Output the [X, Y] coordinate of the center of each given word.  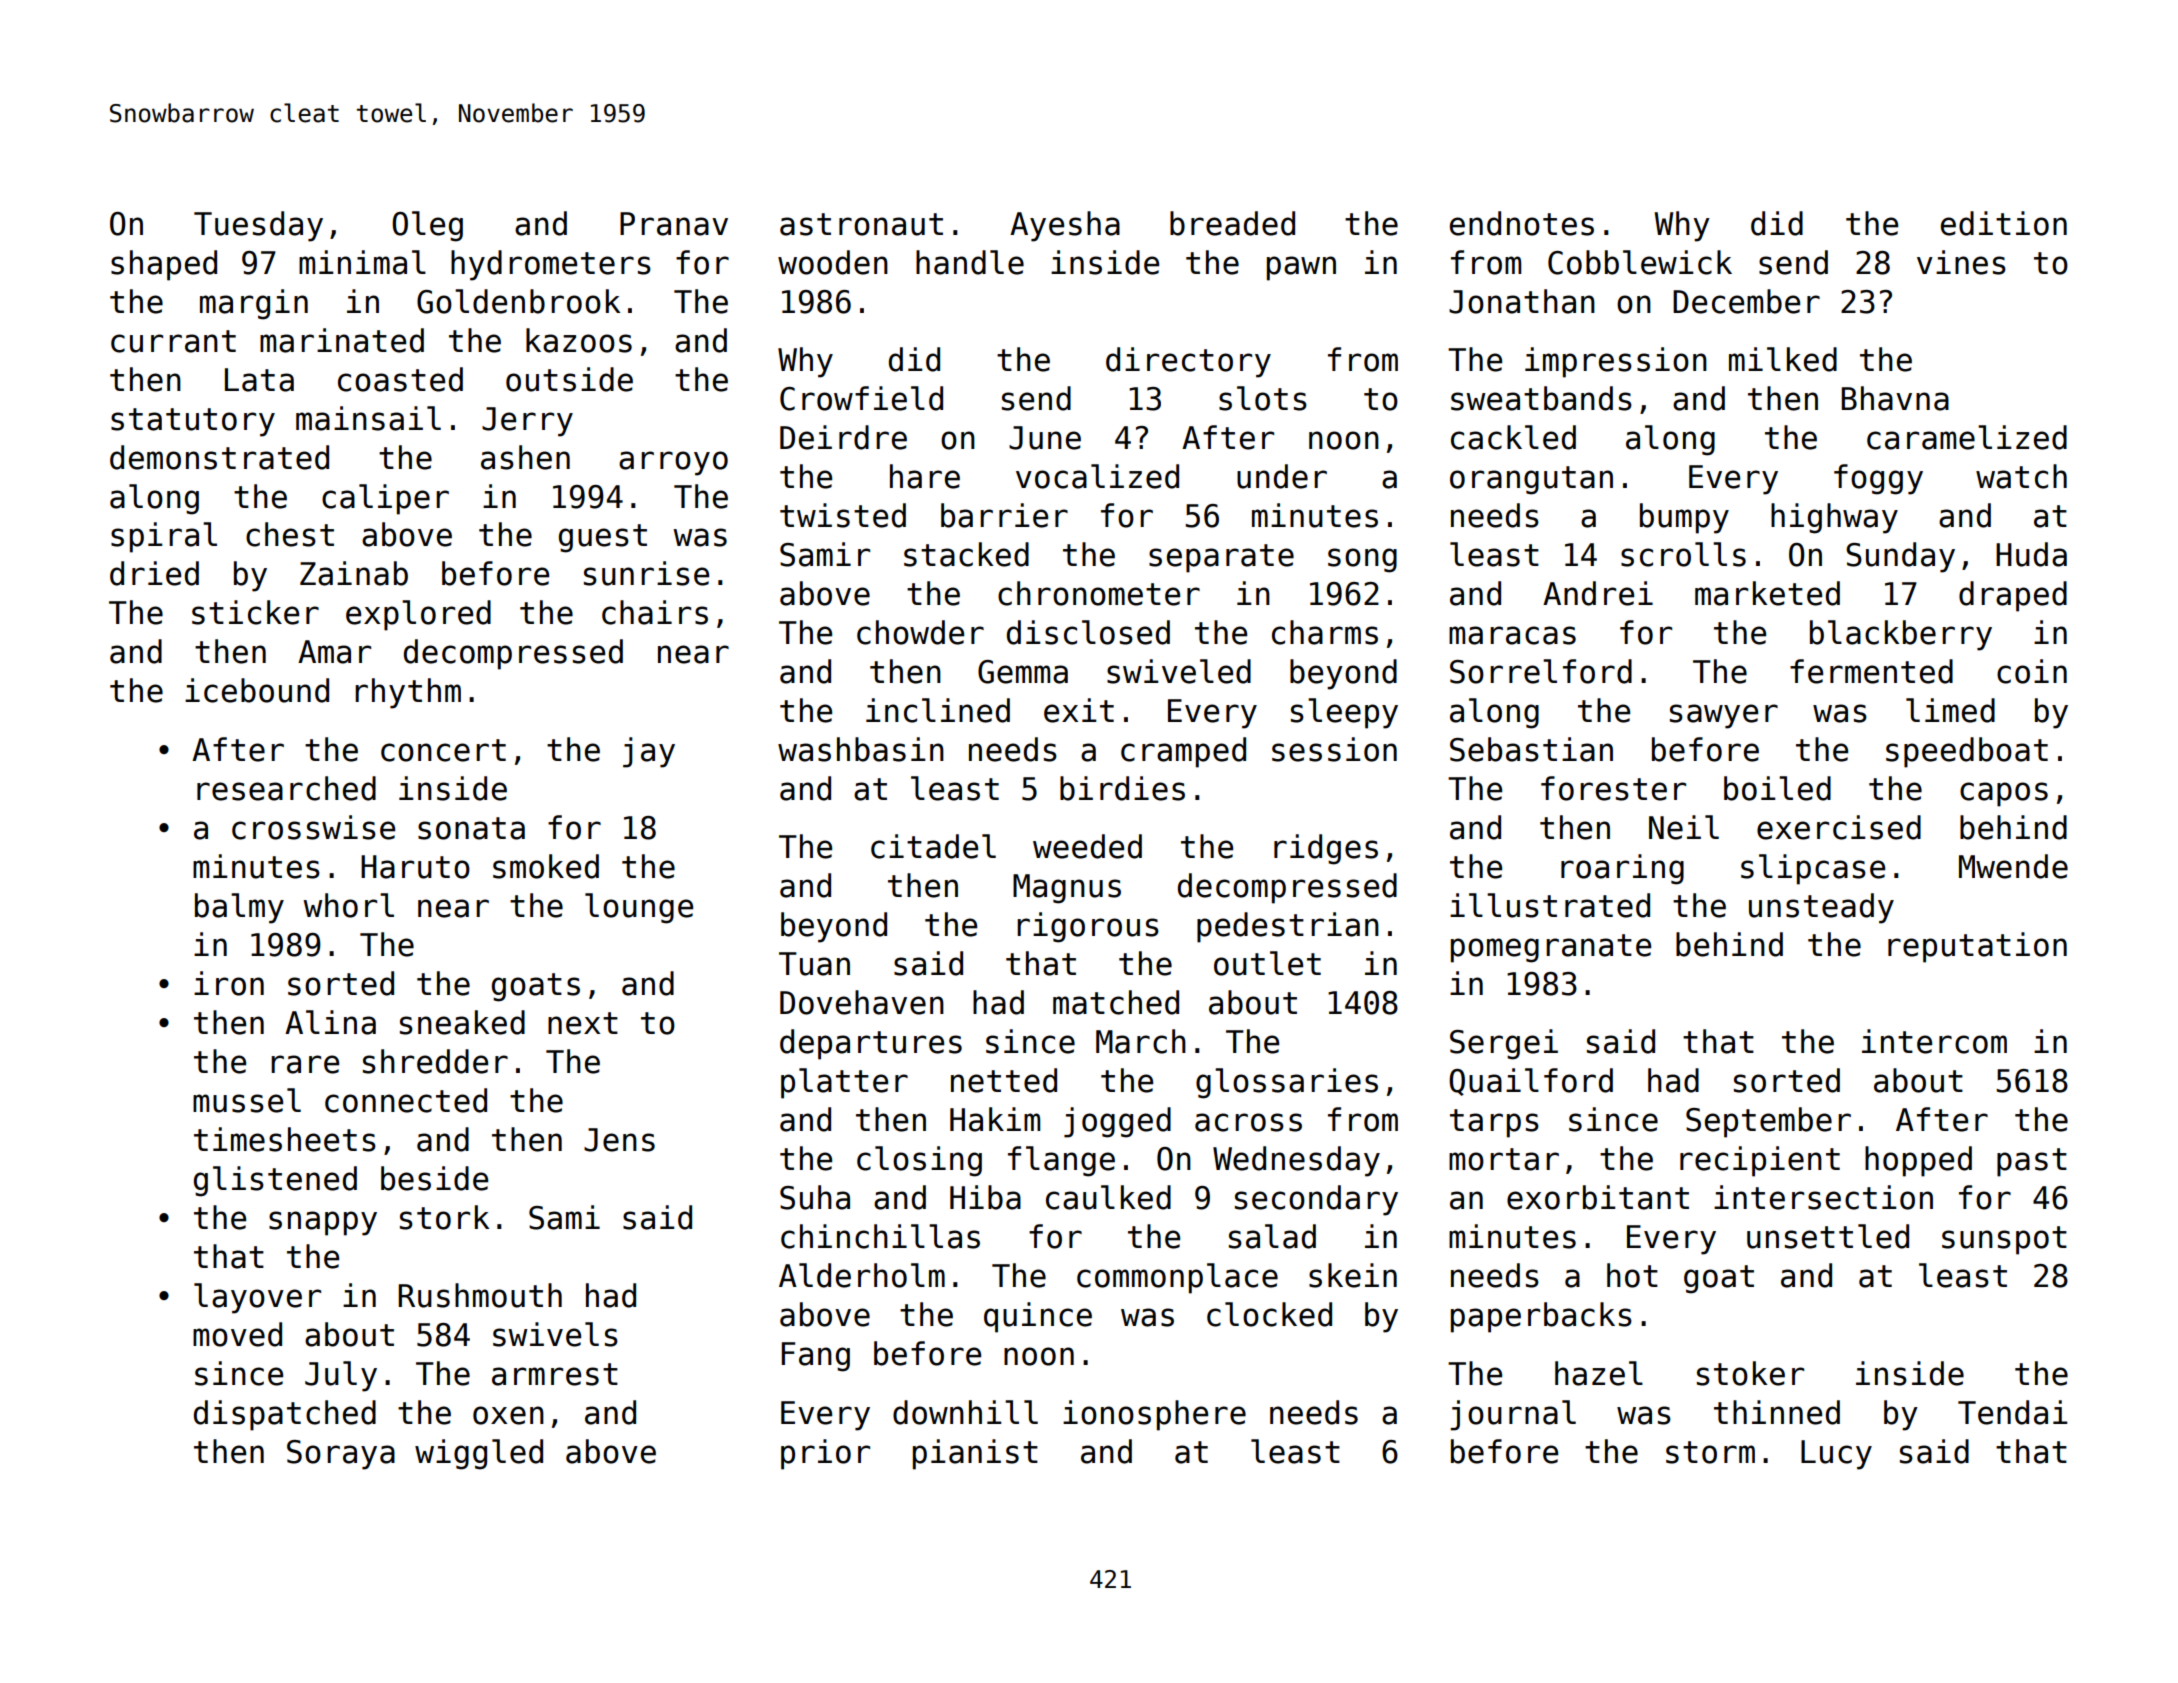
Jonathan [1522, 301]
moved [237, 1334]
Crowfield [861, 398]
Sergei [1504, 1044]
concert [443, 750]
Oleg [427, 226]
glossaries [1287, 1083]
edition [2004, 223]
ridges [1326, 849]
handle [970, 262]
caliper [385, 499]
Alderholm [862, 1275]
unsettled [1828, 1236]
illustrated [1550, 905]
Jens [619, 1140]
